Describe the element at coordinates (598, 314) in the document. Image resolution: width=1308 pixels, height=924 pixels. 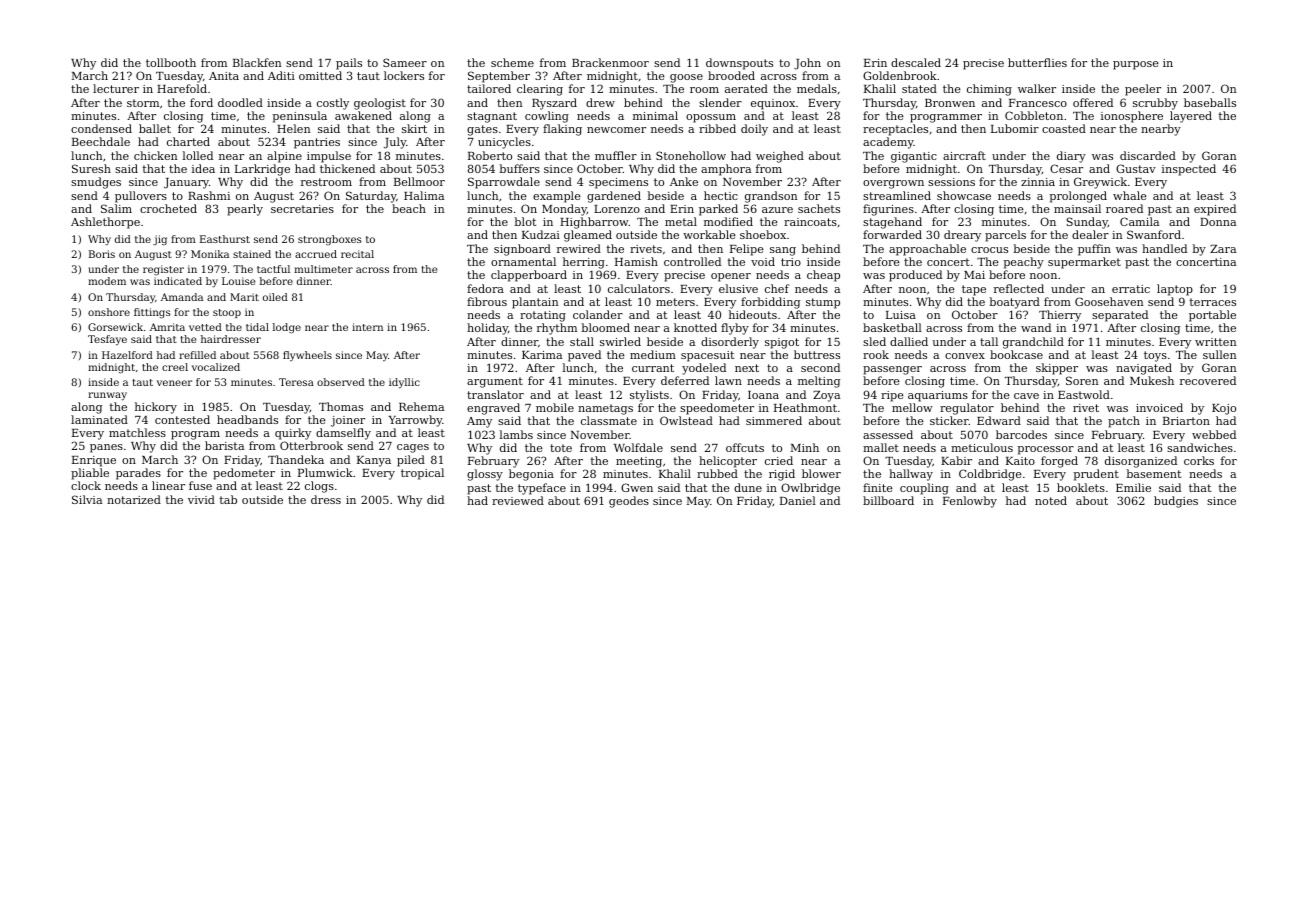
I see `colander` at that location.
